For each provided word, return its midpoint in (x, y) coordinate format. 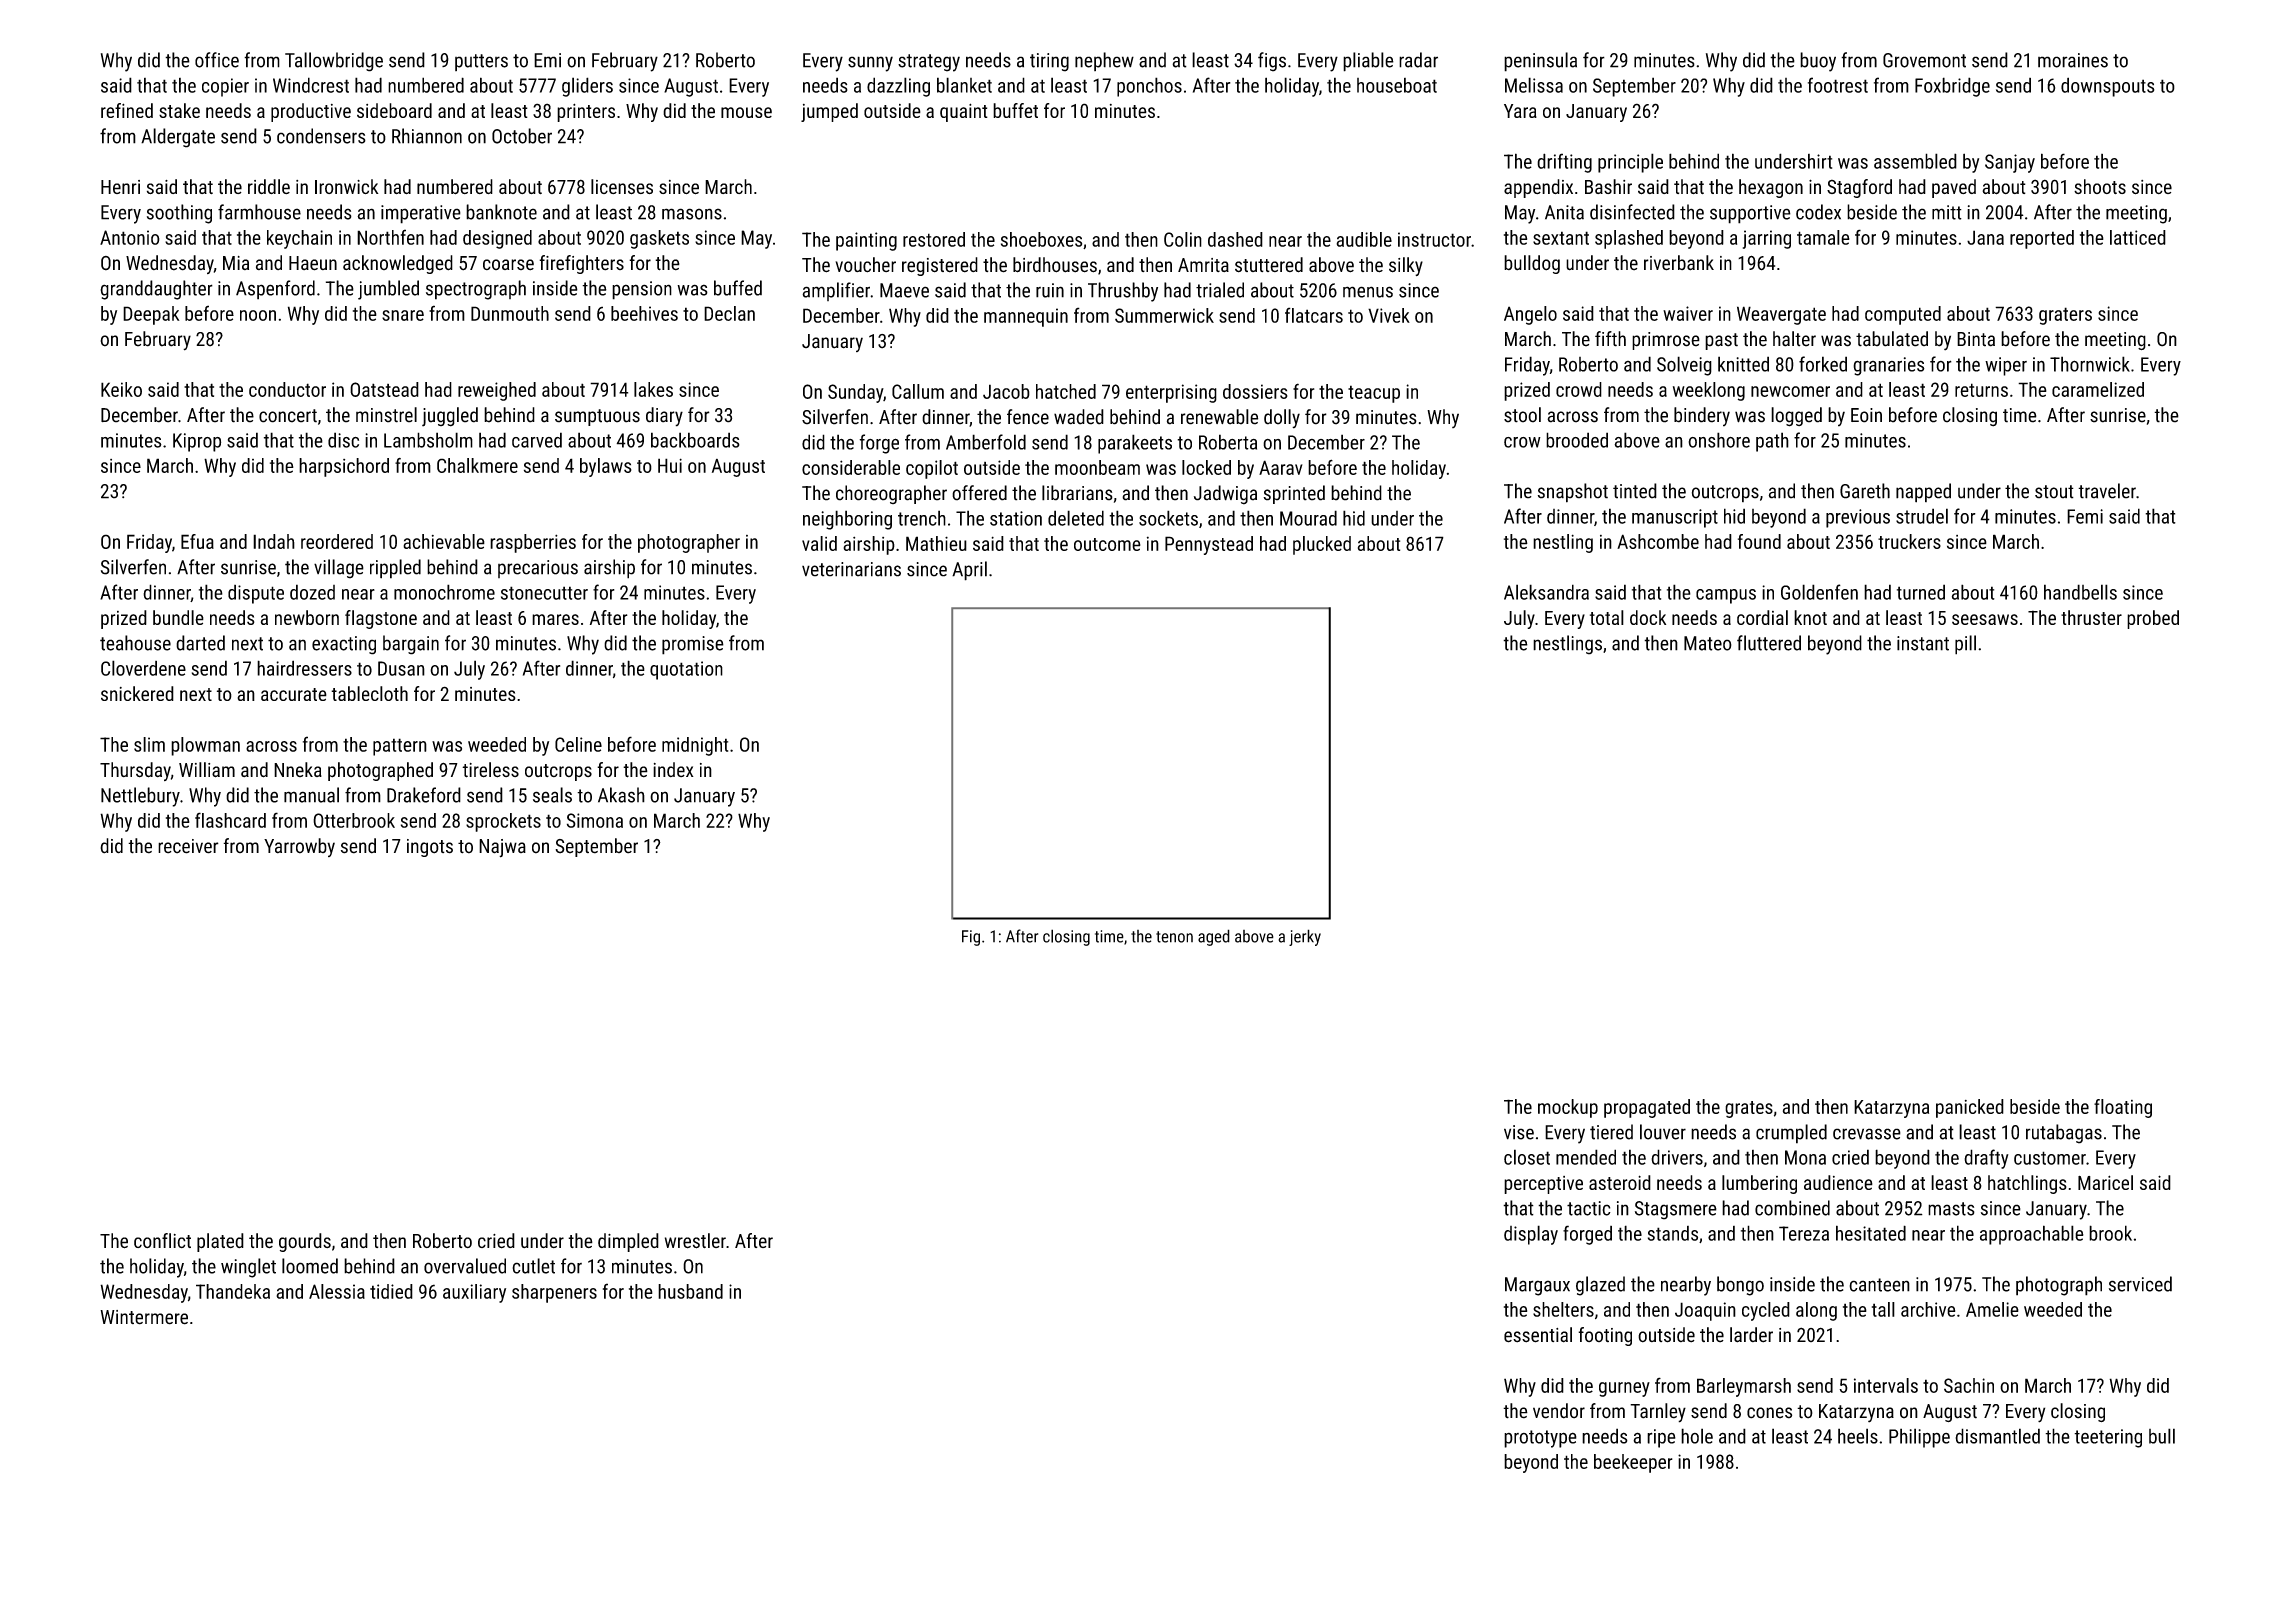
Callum (918, 391)
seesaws (1985, 619)
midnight (695, 746)
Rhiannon (427, 136)
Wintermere (144, 1317)
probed (2153, 619)
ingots (430, 848)
